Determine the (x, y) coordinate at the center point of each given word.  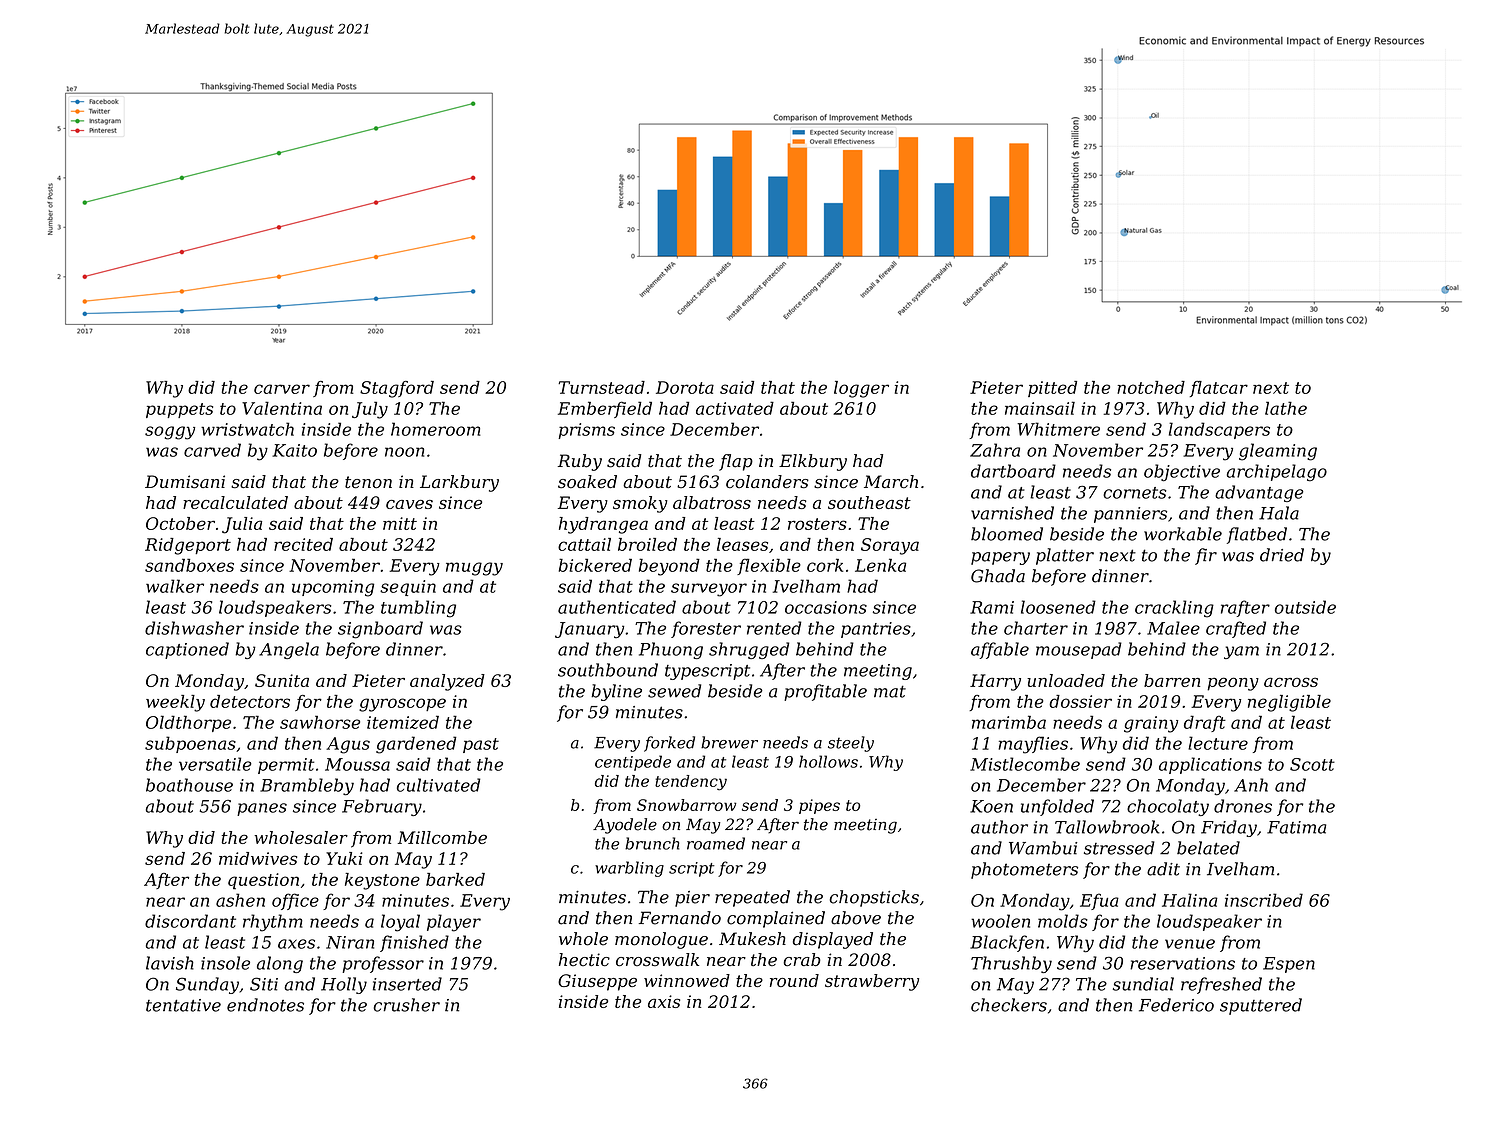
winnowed (687, 980)
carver (282, 389)
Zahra (995, 450)
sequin (408, 588)
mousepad (1079, 650)
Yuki (344, 858)
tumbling (418, 609)
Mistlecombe (1025, 764)
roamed (716, 843)
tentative (183, 1005)
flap (736, 462)
